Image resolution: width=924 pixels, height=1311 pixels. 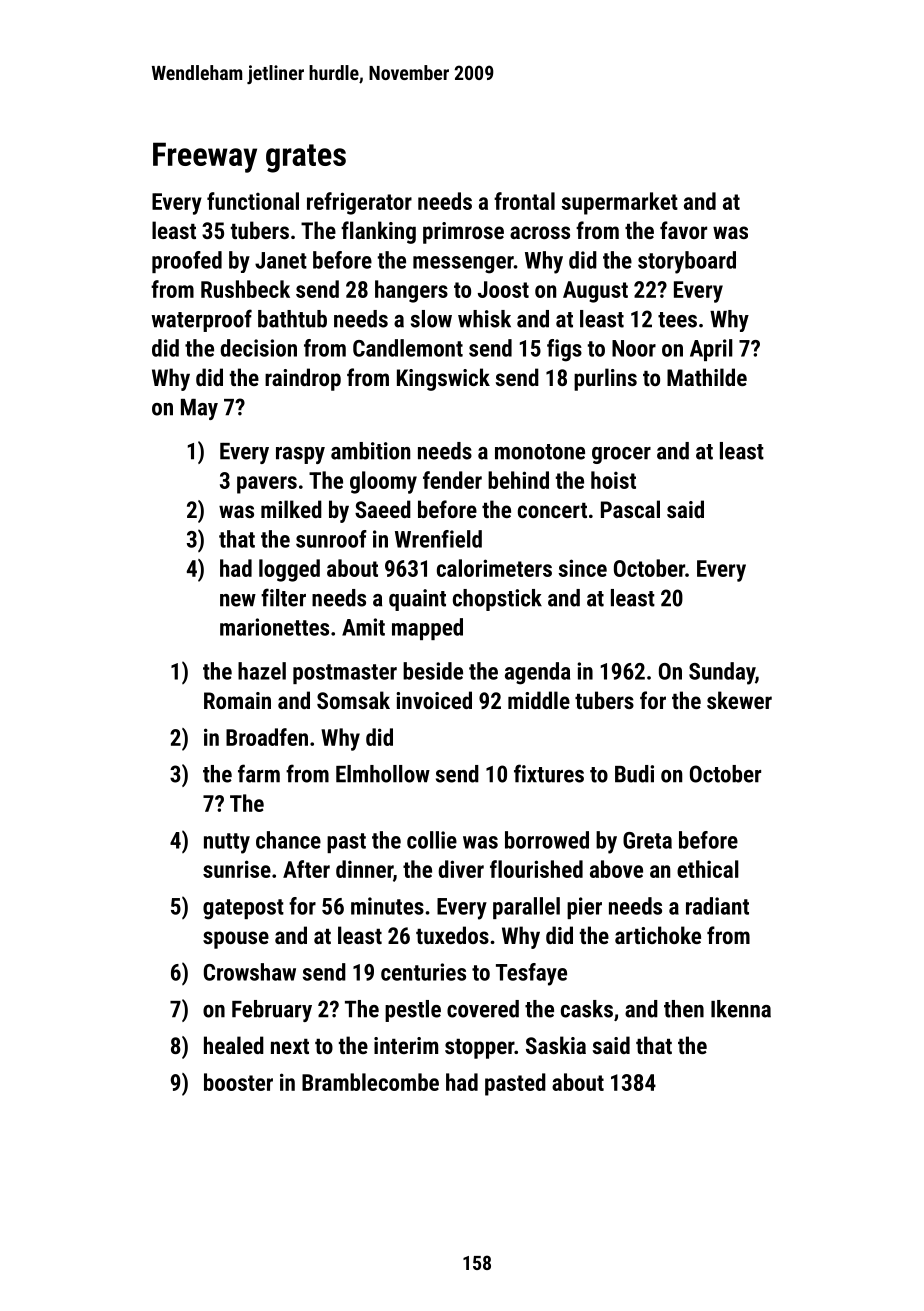 I want to click on diver, so click(x=461, y=869).
